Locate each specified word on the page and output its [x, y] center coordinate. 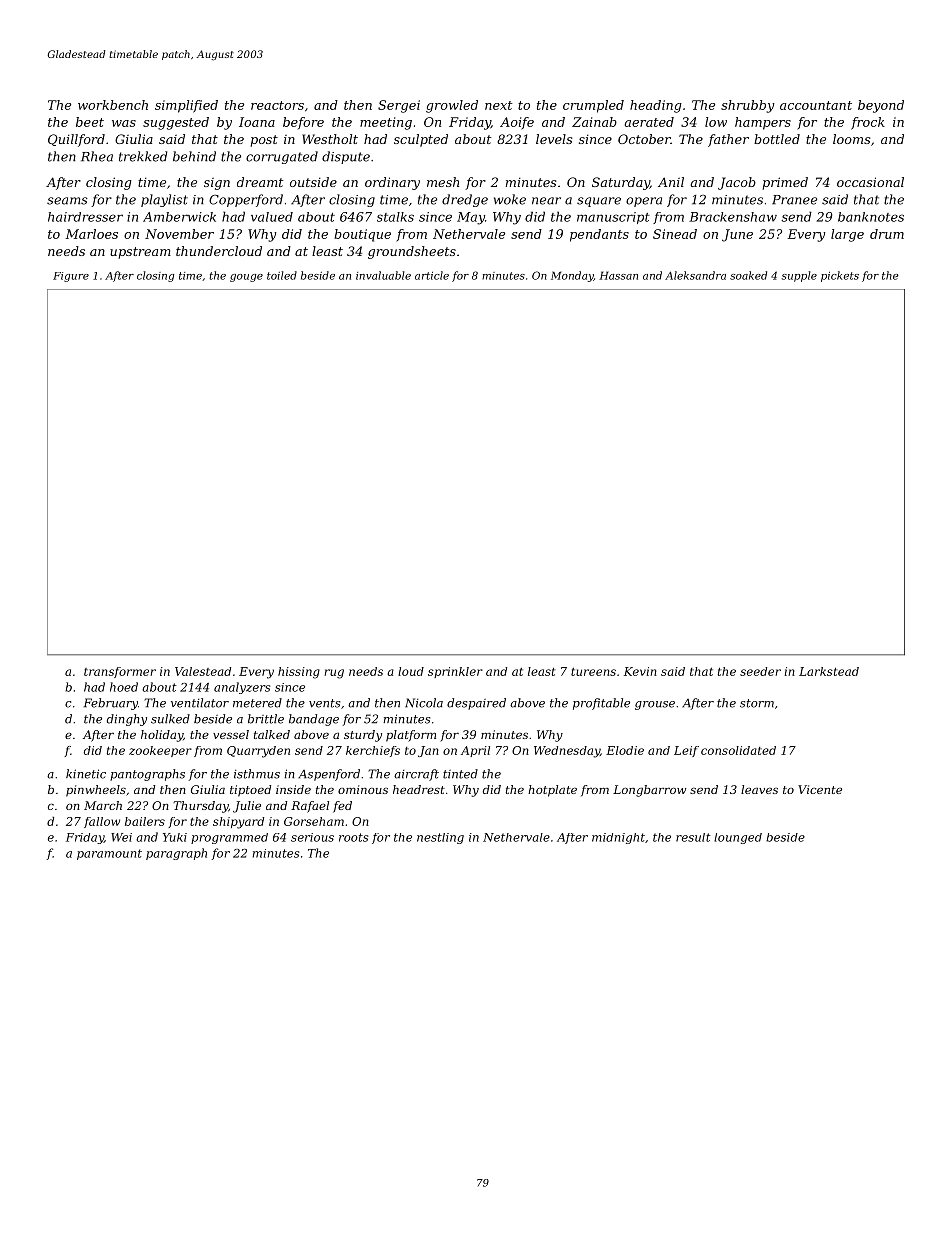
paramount [109, 854]
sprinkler [455, 672]
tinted [460, 774]
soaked [748, 275]
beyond [881, 106]
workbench [113, 105]
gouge [246, 278]
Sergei [399, 106]
